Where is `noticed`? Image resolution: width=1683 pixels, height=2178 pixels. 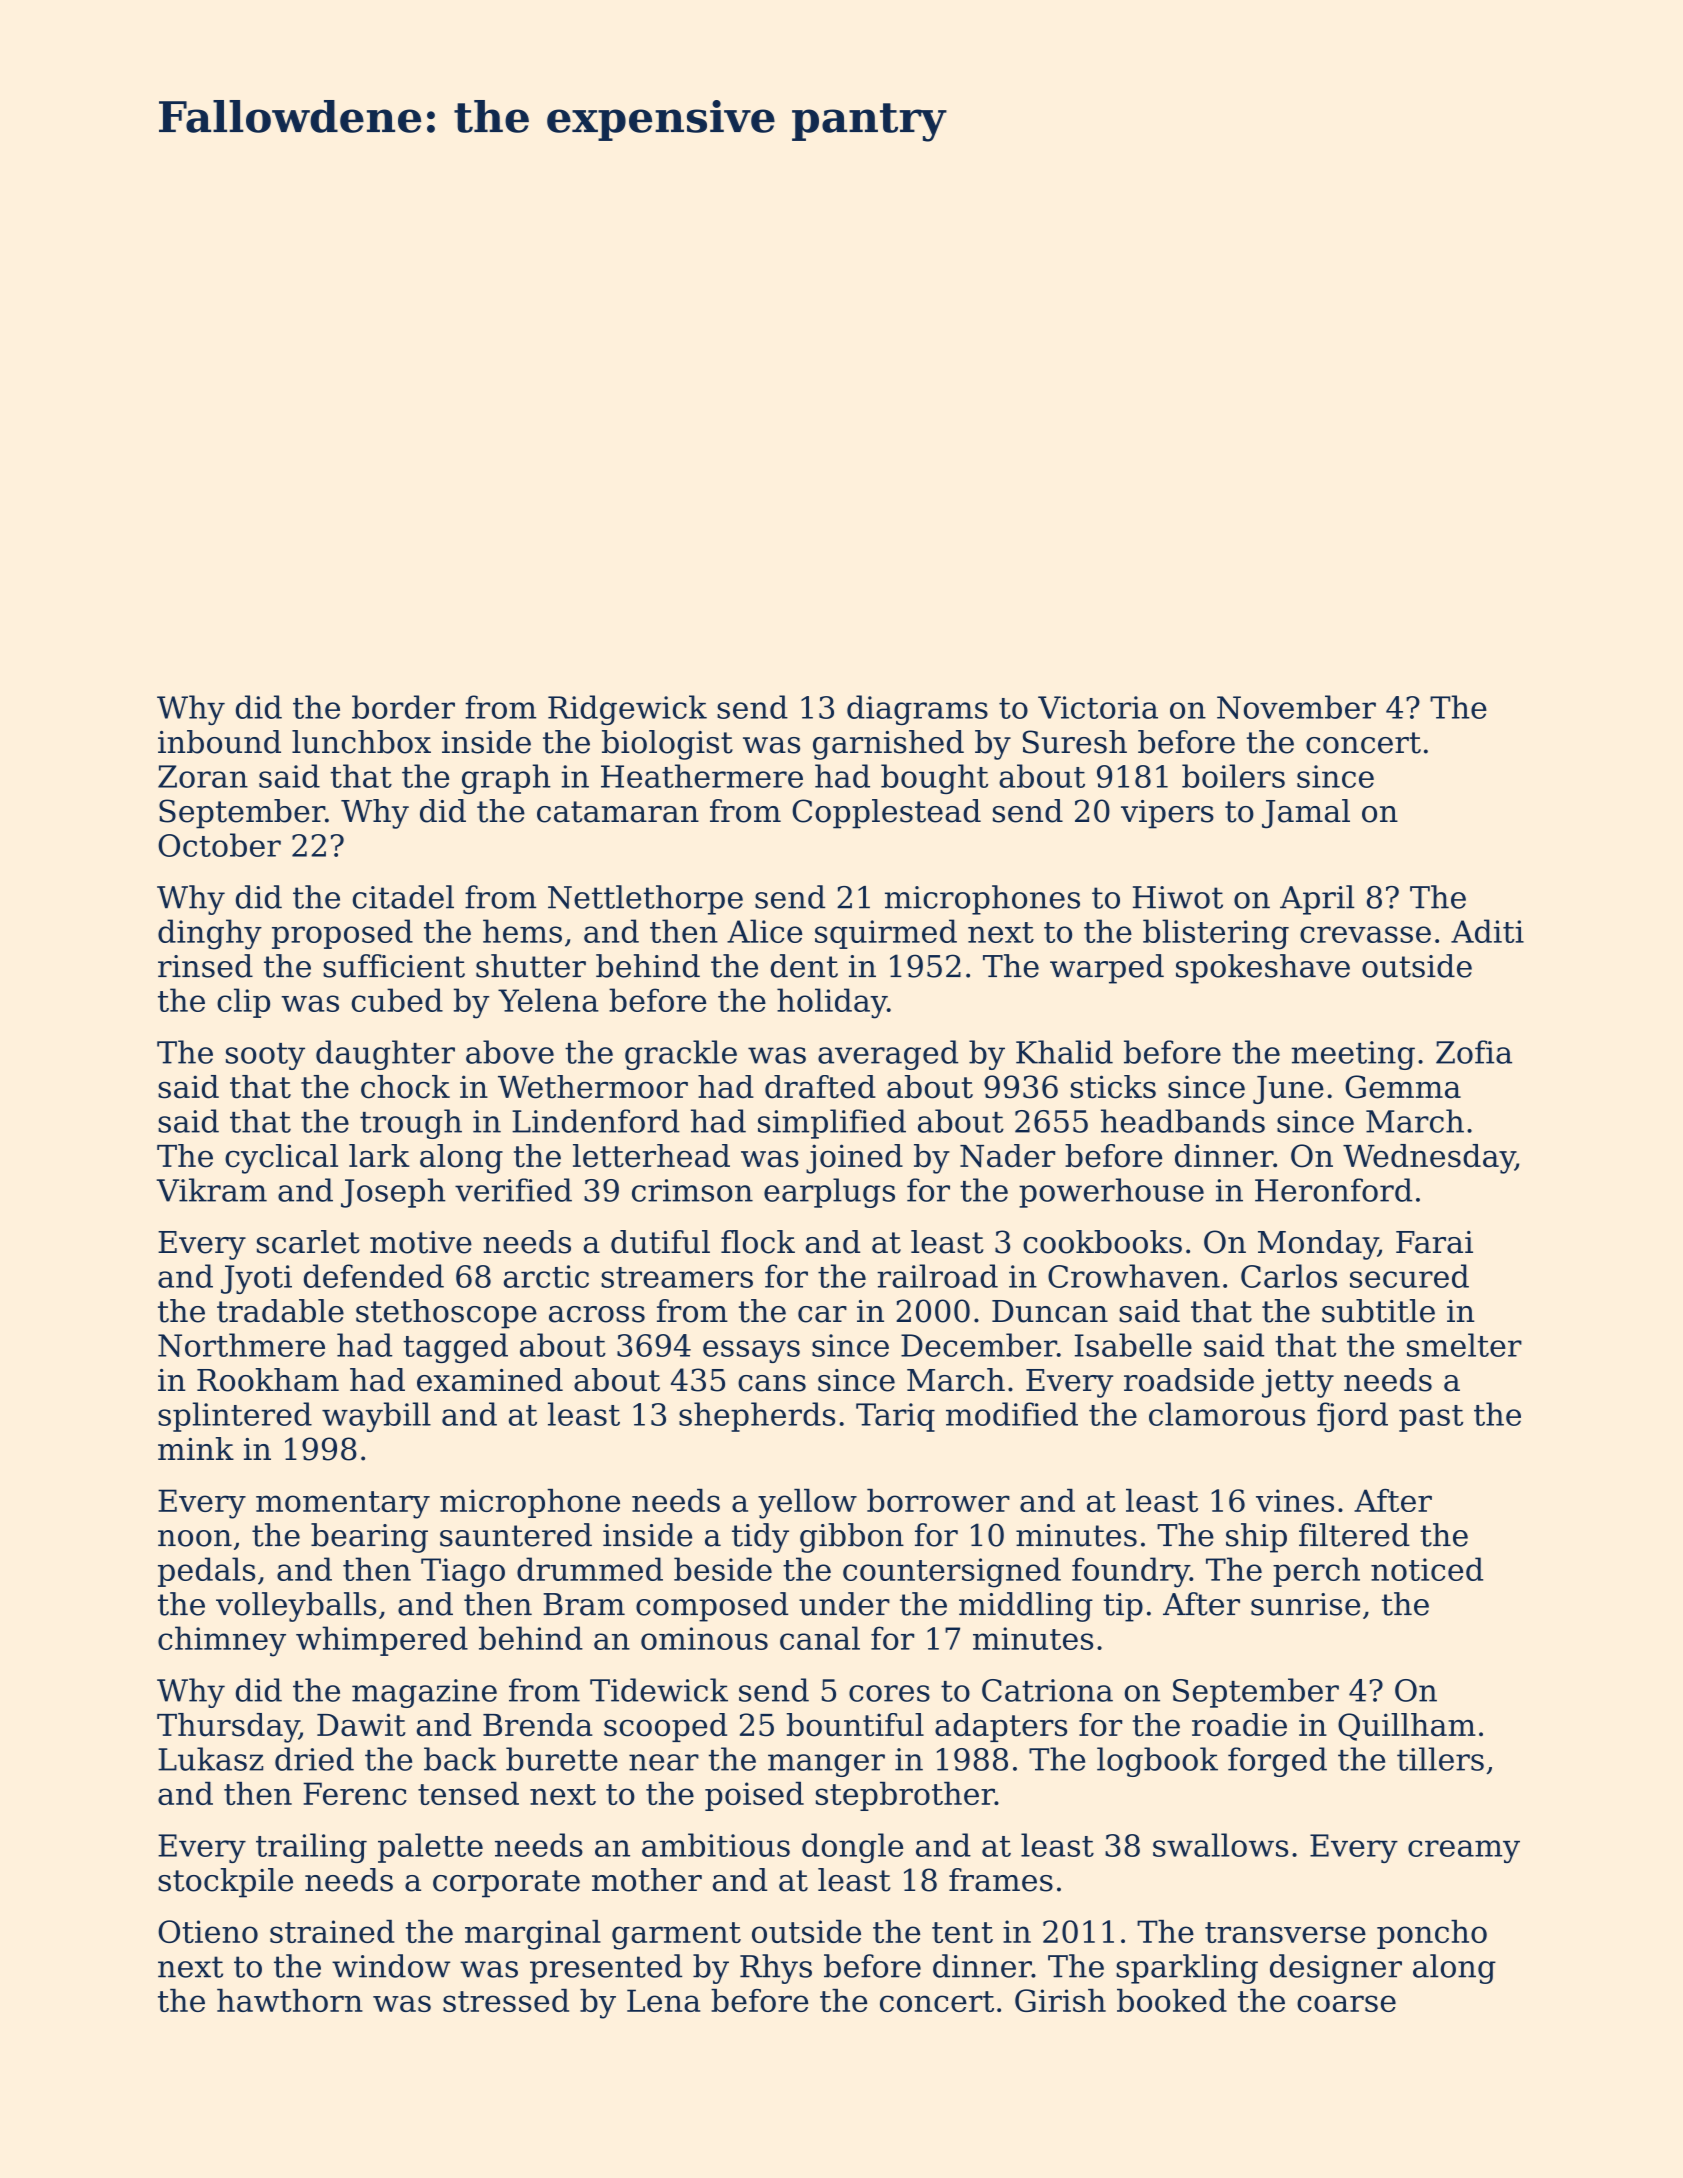 noticed is located at coordinates (1427, 1569).
